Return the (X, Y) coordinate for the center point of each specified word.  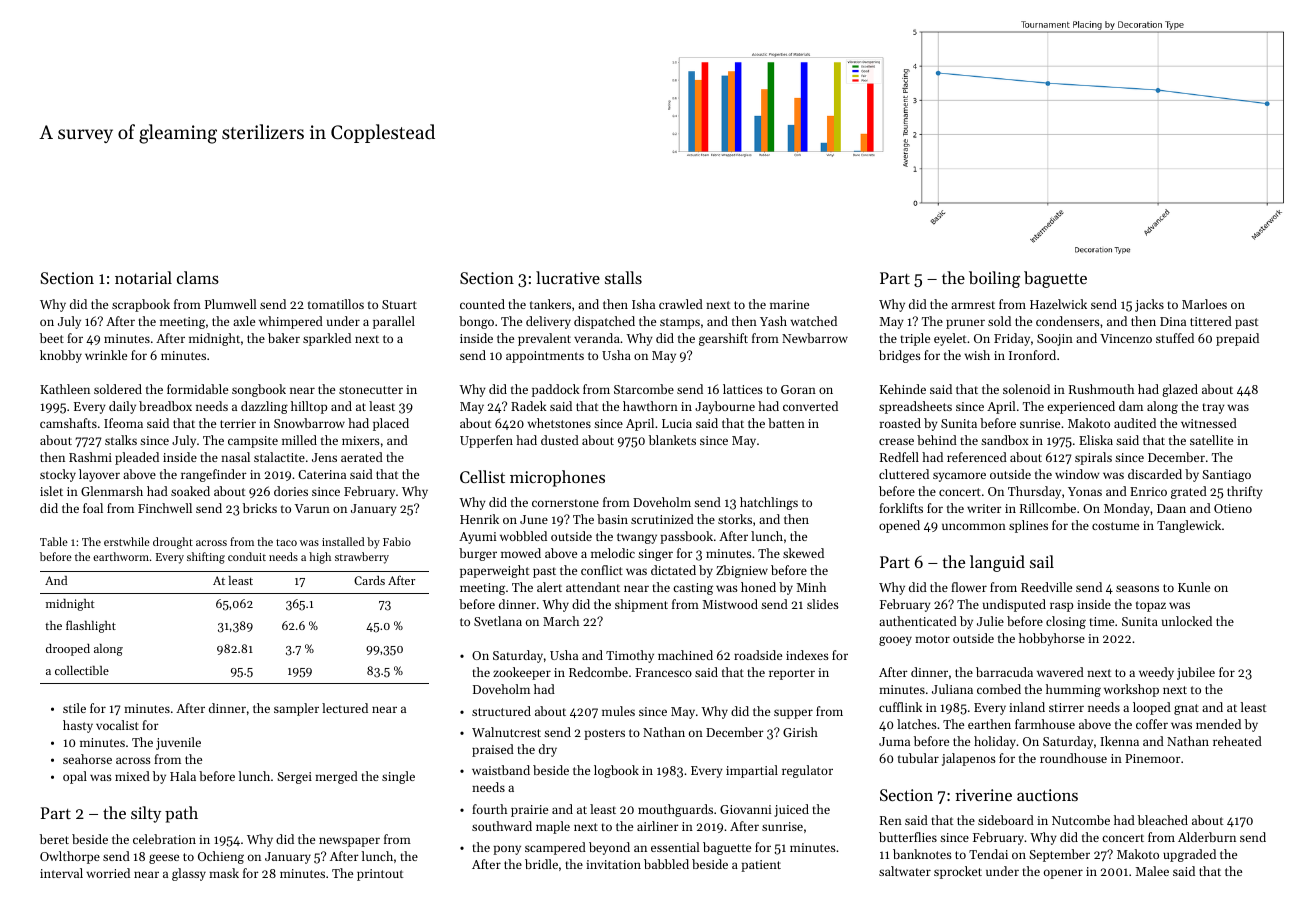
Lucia (677, 423)
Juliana (952, 689)
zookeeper (522, 673)
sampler (296, 709)
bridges (900, 356)
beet (52, 338)
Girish (800, 732)
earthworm (121, 556)
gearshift (723, 339)
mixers (361, 440)
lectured (345, 708)
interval (61, 873)
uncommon (974, 526)
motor (932, 639)
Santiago (1226, 476)
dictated (673, 570)
